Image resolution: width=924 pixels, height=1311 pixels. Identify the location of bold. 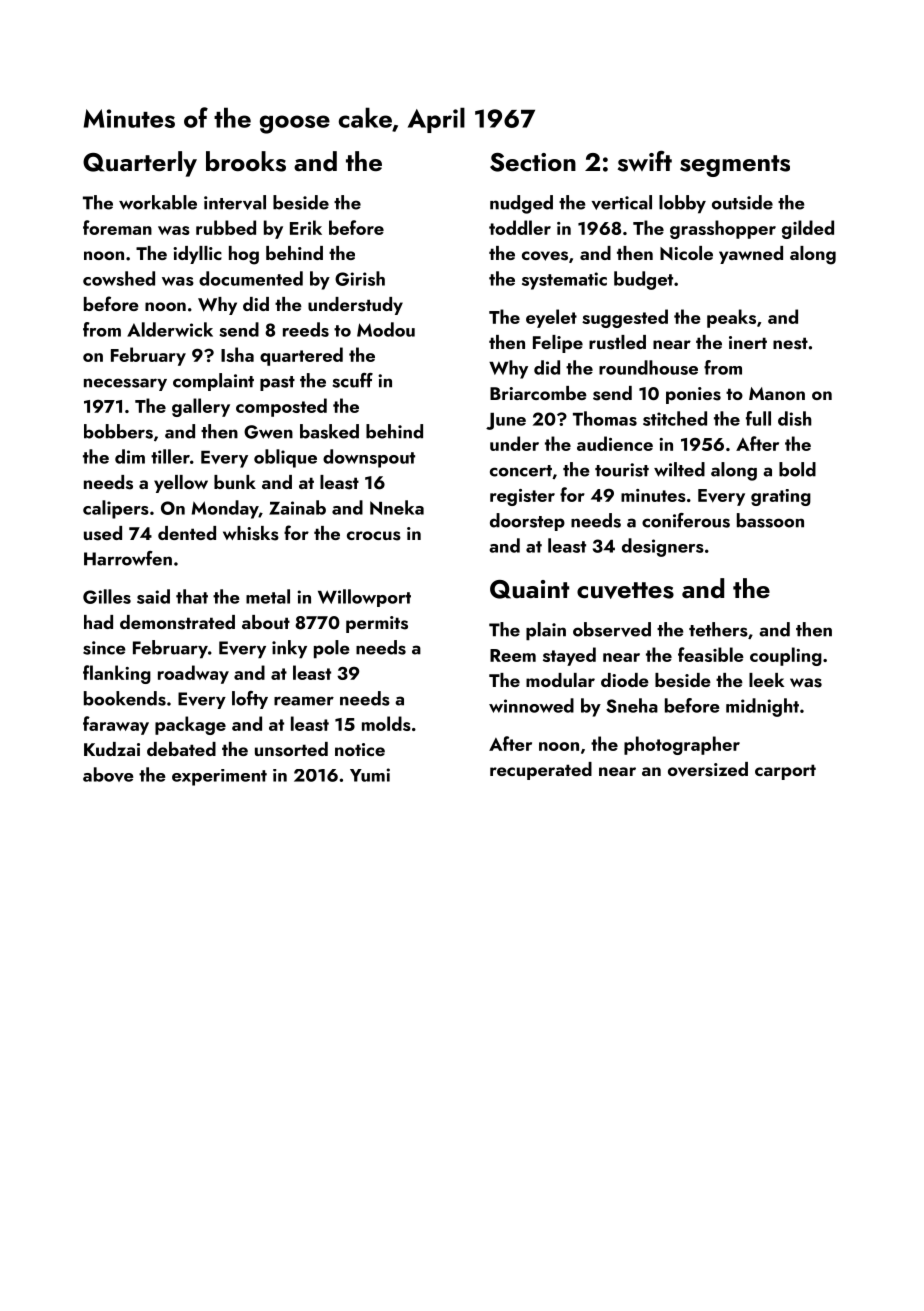
(797, 469).
